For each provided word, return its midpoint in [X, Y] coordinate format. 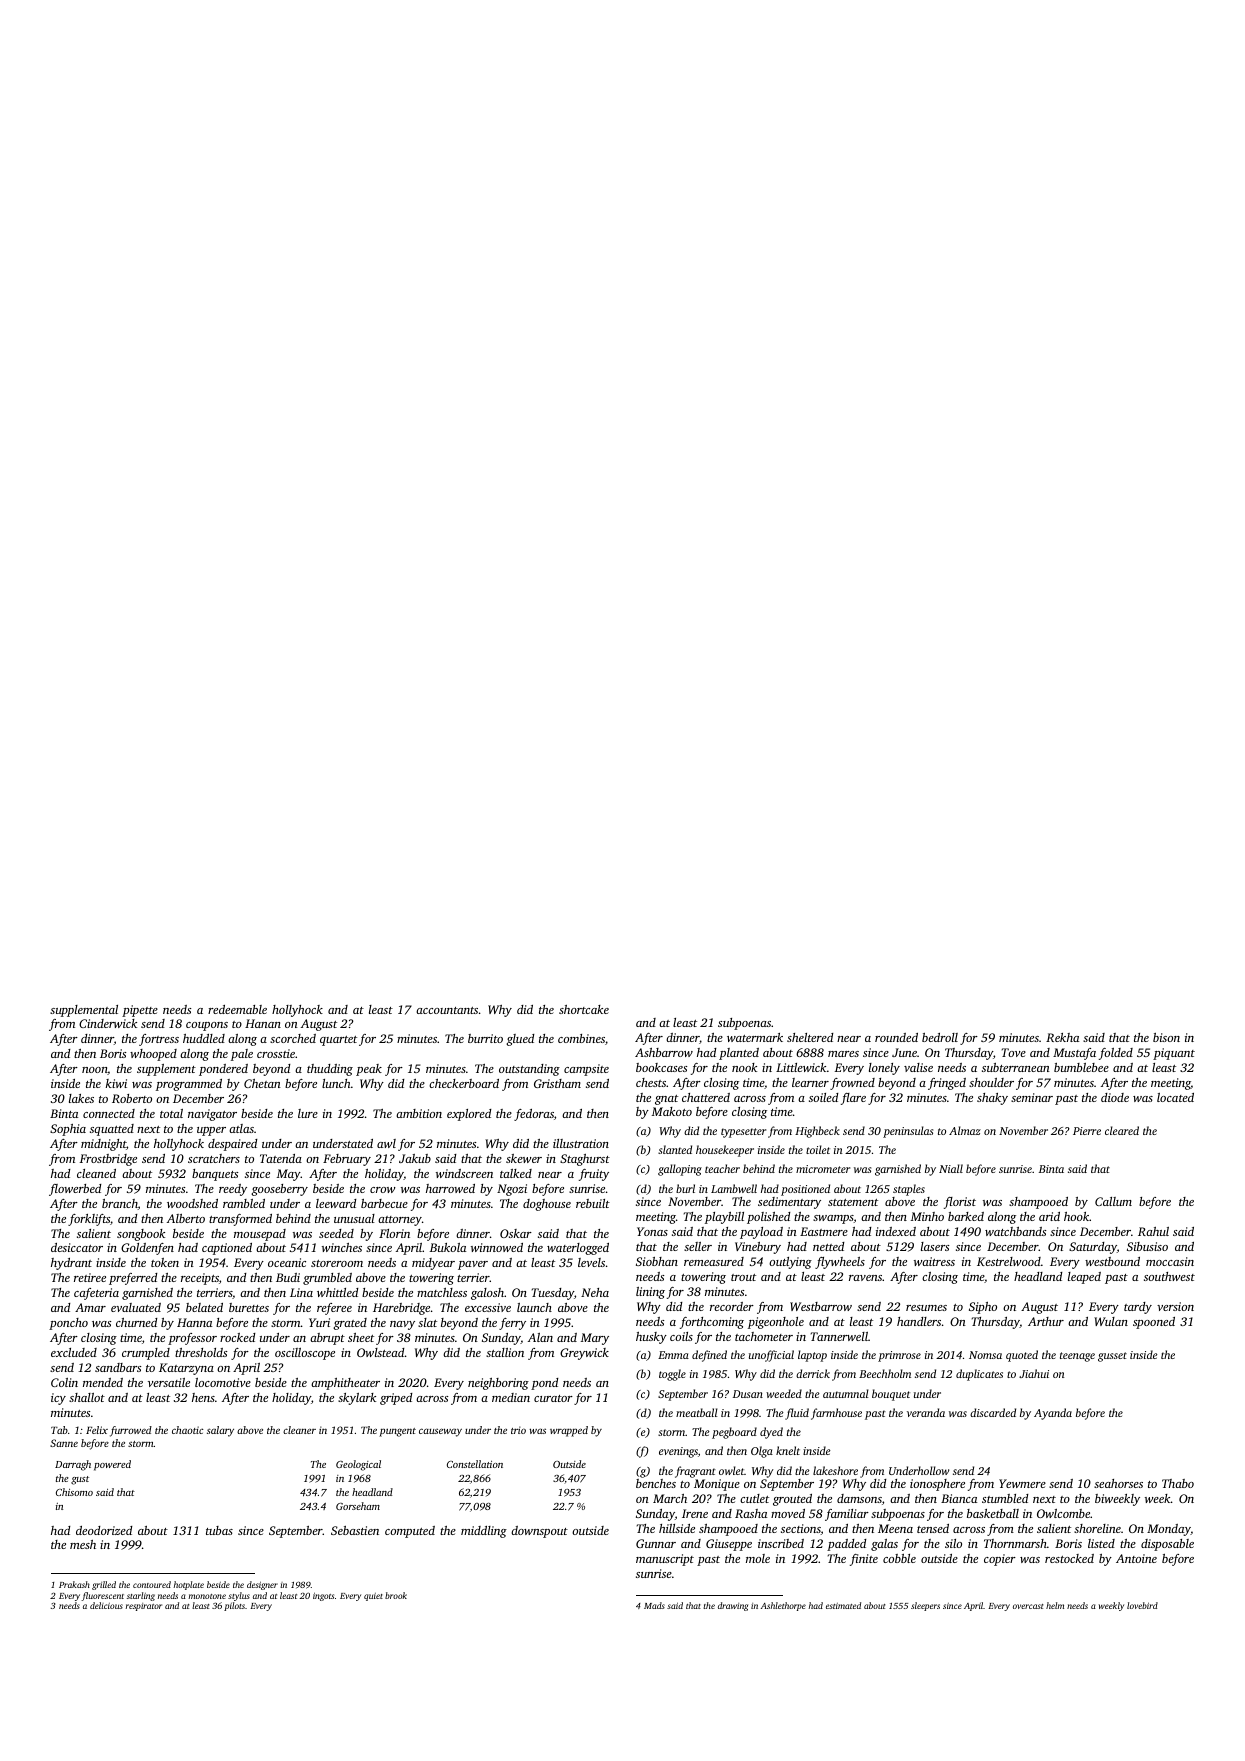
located [1175, 1097]
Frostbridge [108, 1160]
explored [469, 1115]
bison [1166, 1037]
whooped [153, 1055]
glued [520, 1040]
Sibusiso [1147, 1246]
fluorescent [102, 1596]
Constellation [475, 1464]
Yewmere [1022, 1483]
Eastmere [824, 1231]
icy [58, 1399]
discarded [993, 1412]
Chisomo [74, 1492]
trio [518, 1430]
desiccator [77, 1247]
